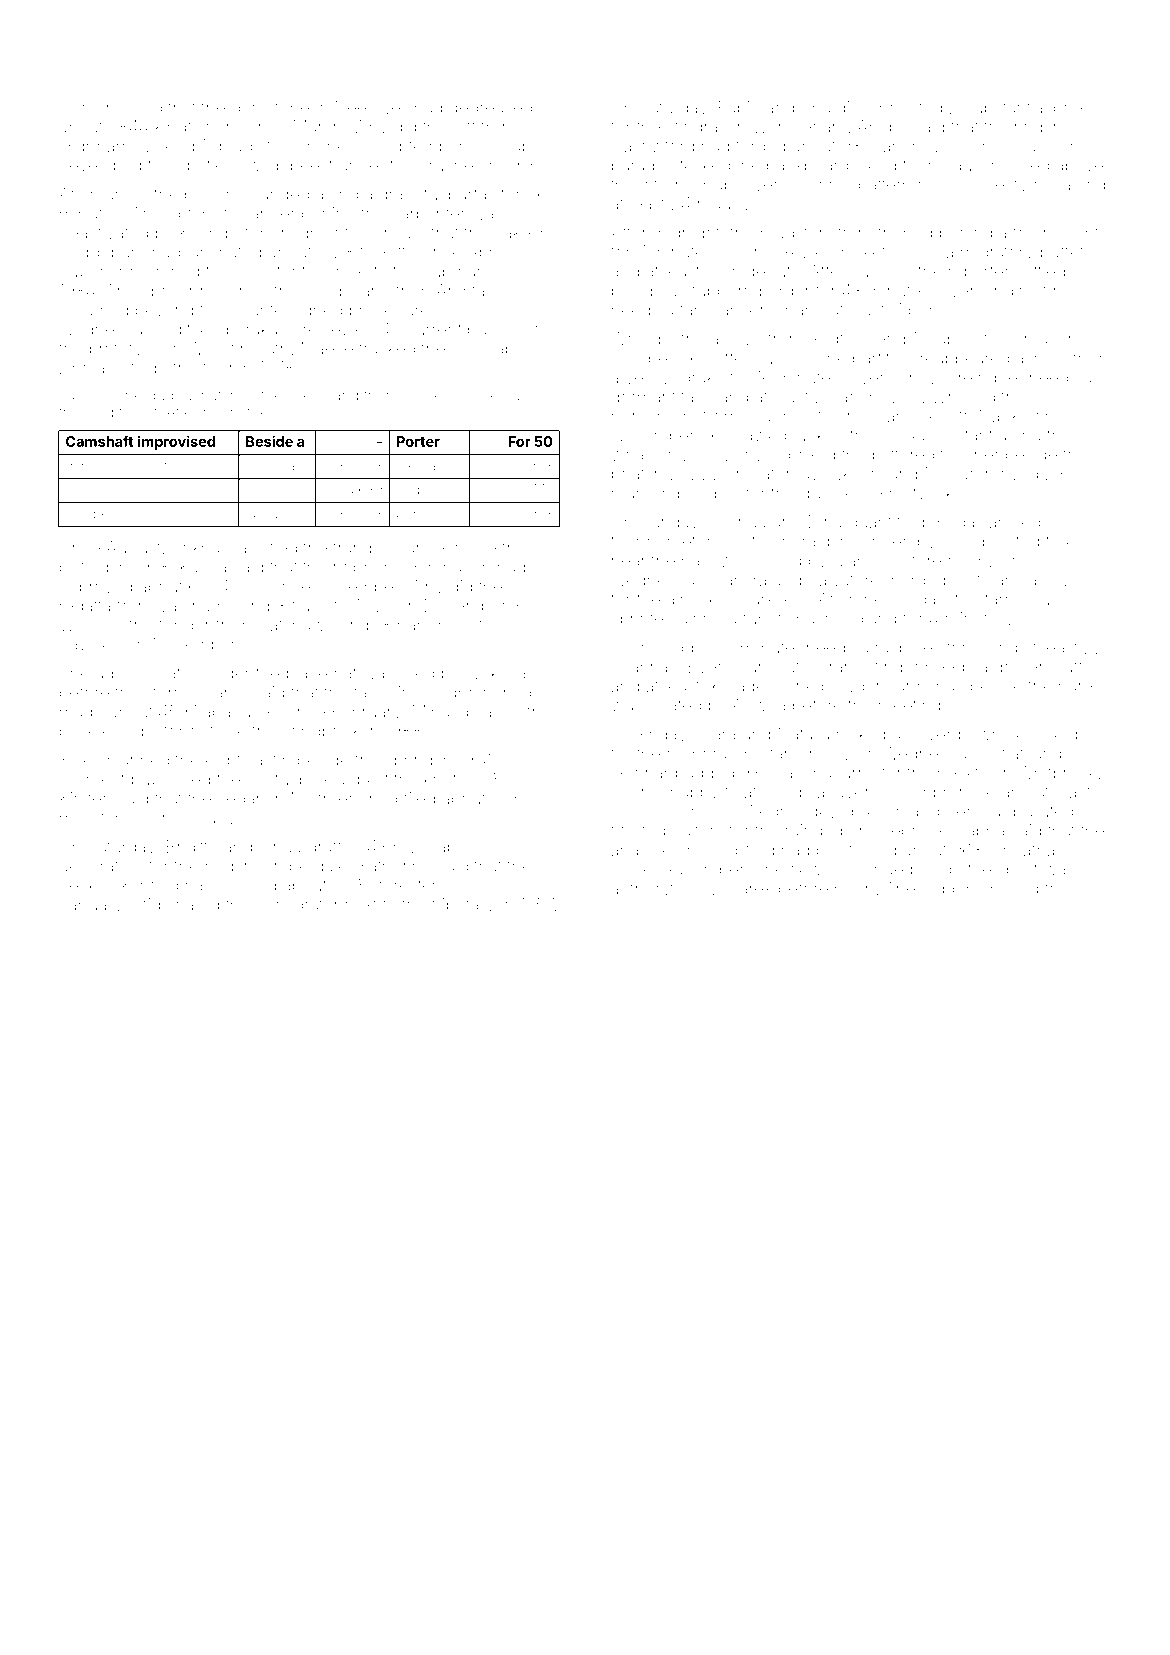 The height and width of the screenshot is (1655, 1170). What do you see at coordinates (240, 711) in the screenshot?
I see `abacuses` at bounding box center [240, 711].
